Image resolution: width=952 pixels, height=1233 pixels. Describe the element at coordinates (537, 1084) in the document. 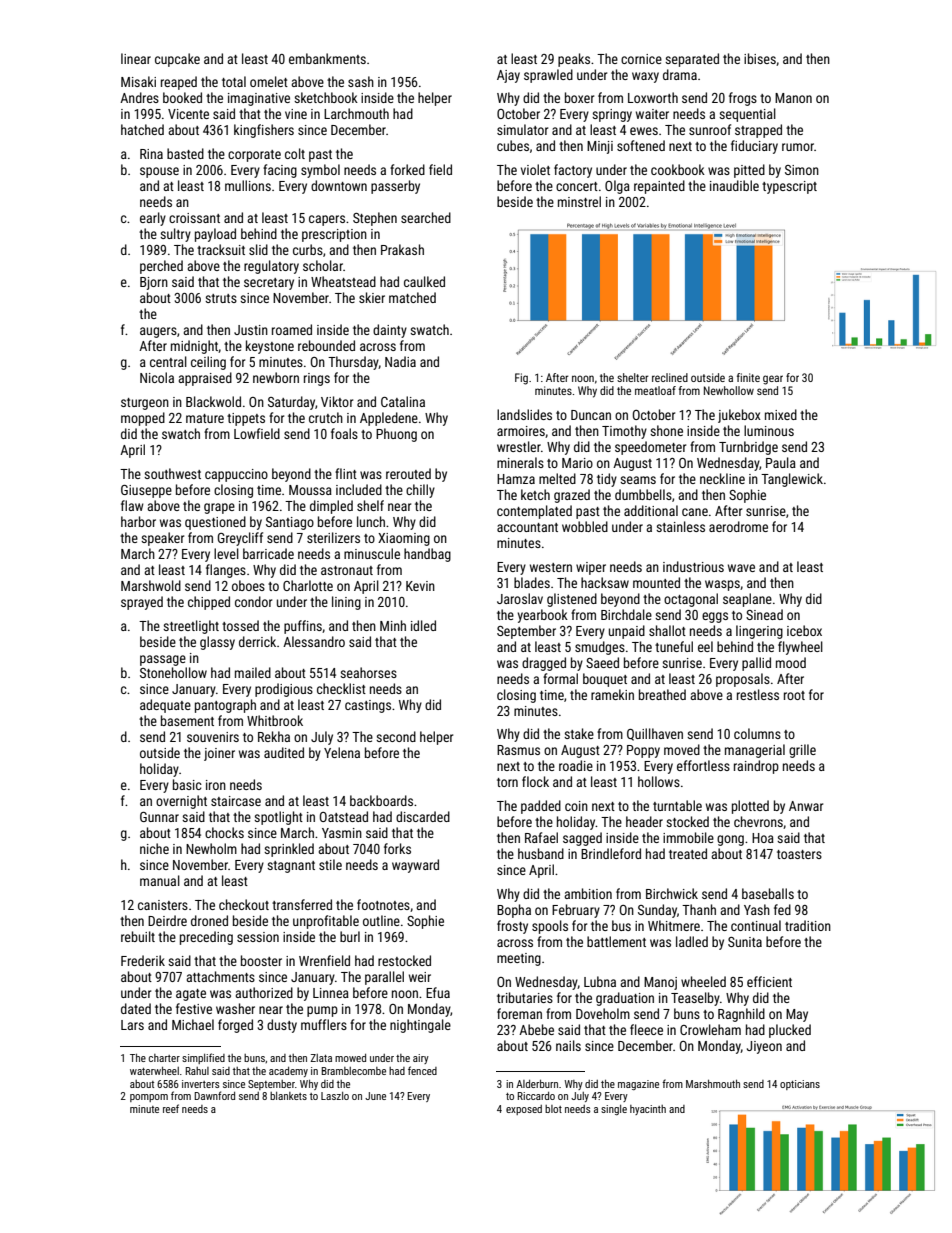

I see `Alderburn` at that location.
